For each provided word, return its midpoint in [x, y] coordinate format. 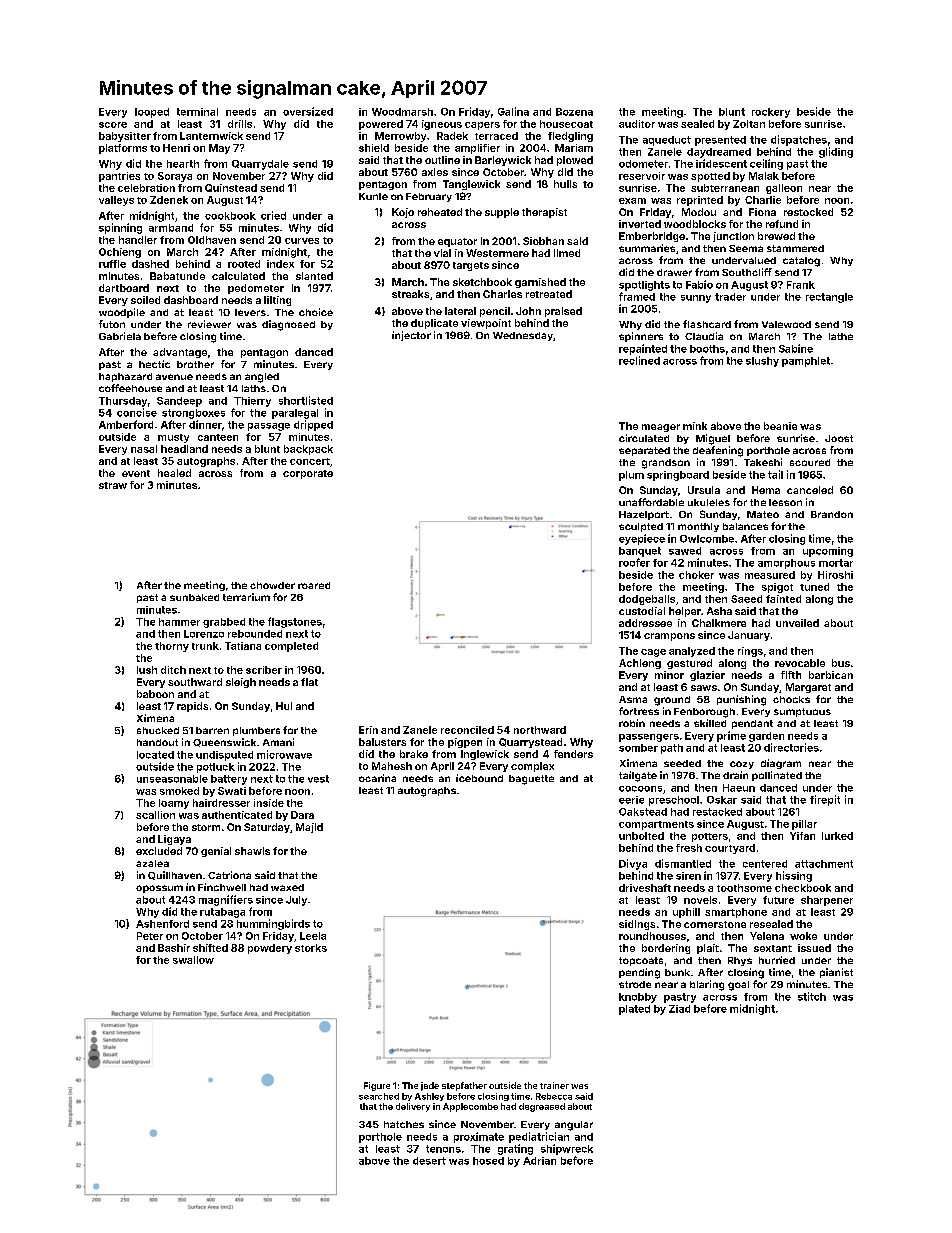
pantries [119, 177]
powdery [270, 949]
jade [430, 1086]
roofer [634, 562]
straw [113, 485]
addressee [645, 623]
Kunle [373, 196]
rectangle [829, 298]
